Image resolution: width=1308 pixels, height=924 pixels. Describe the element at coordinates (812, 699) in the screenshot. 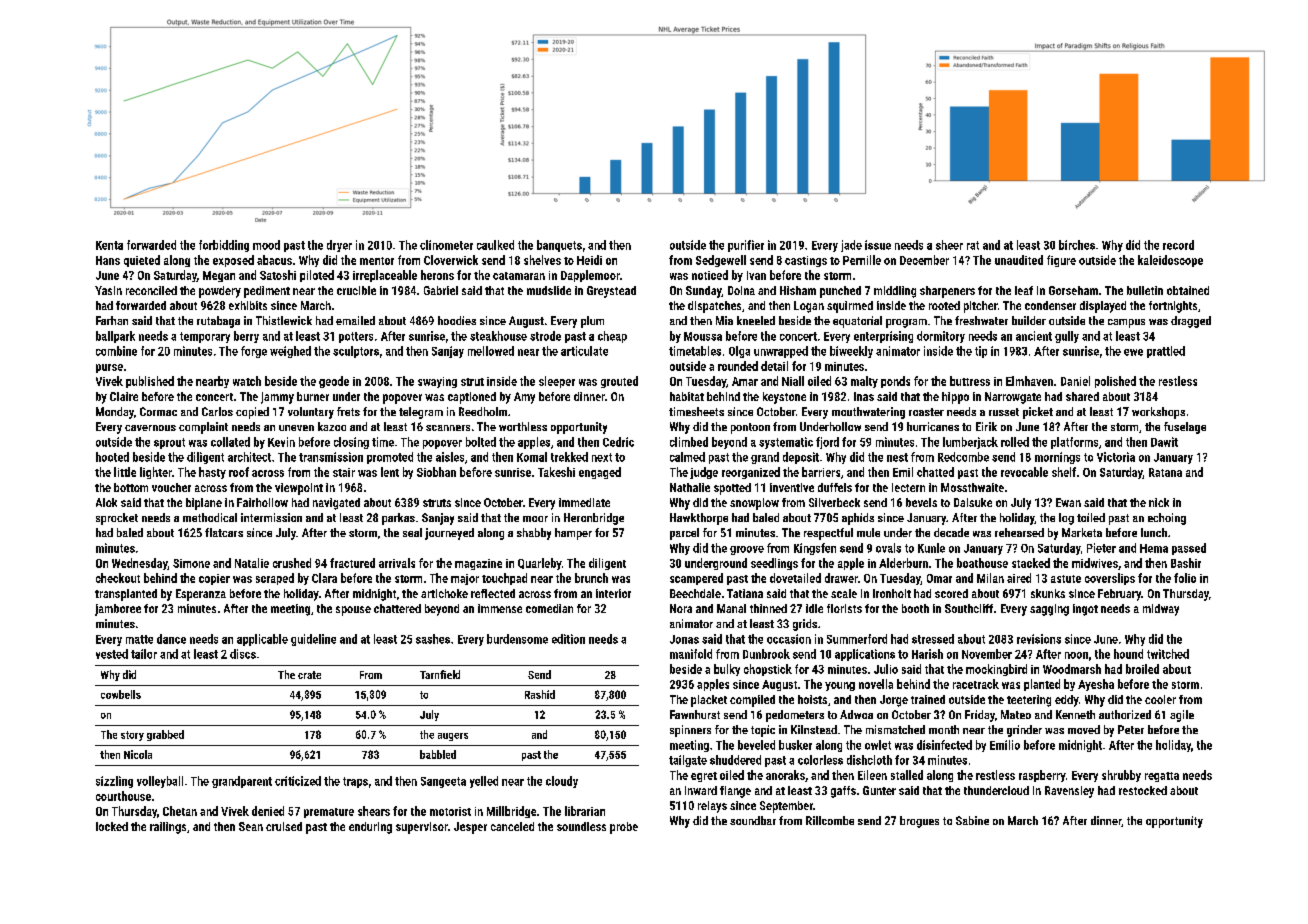

I see `hoists` at that location.
